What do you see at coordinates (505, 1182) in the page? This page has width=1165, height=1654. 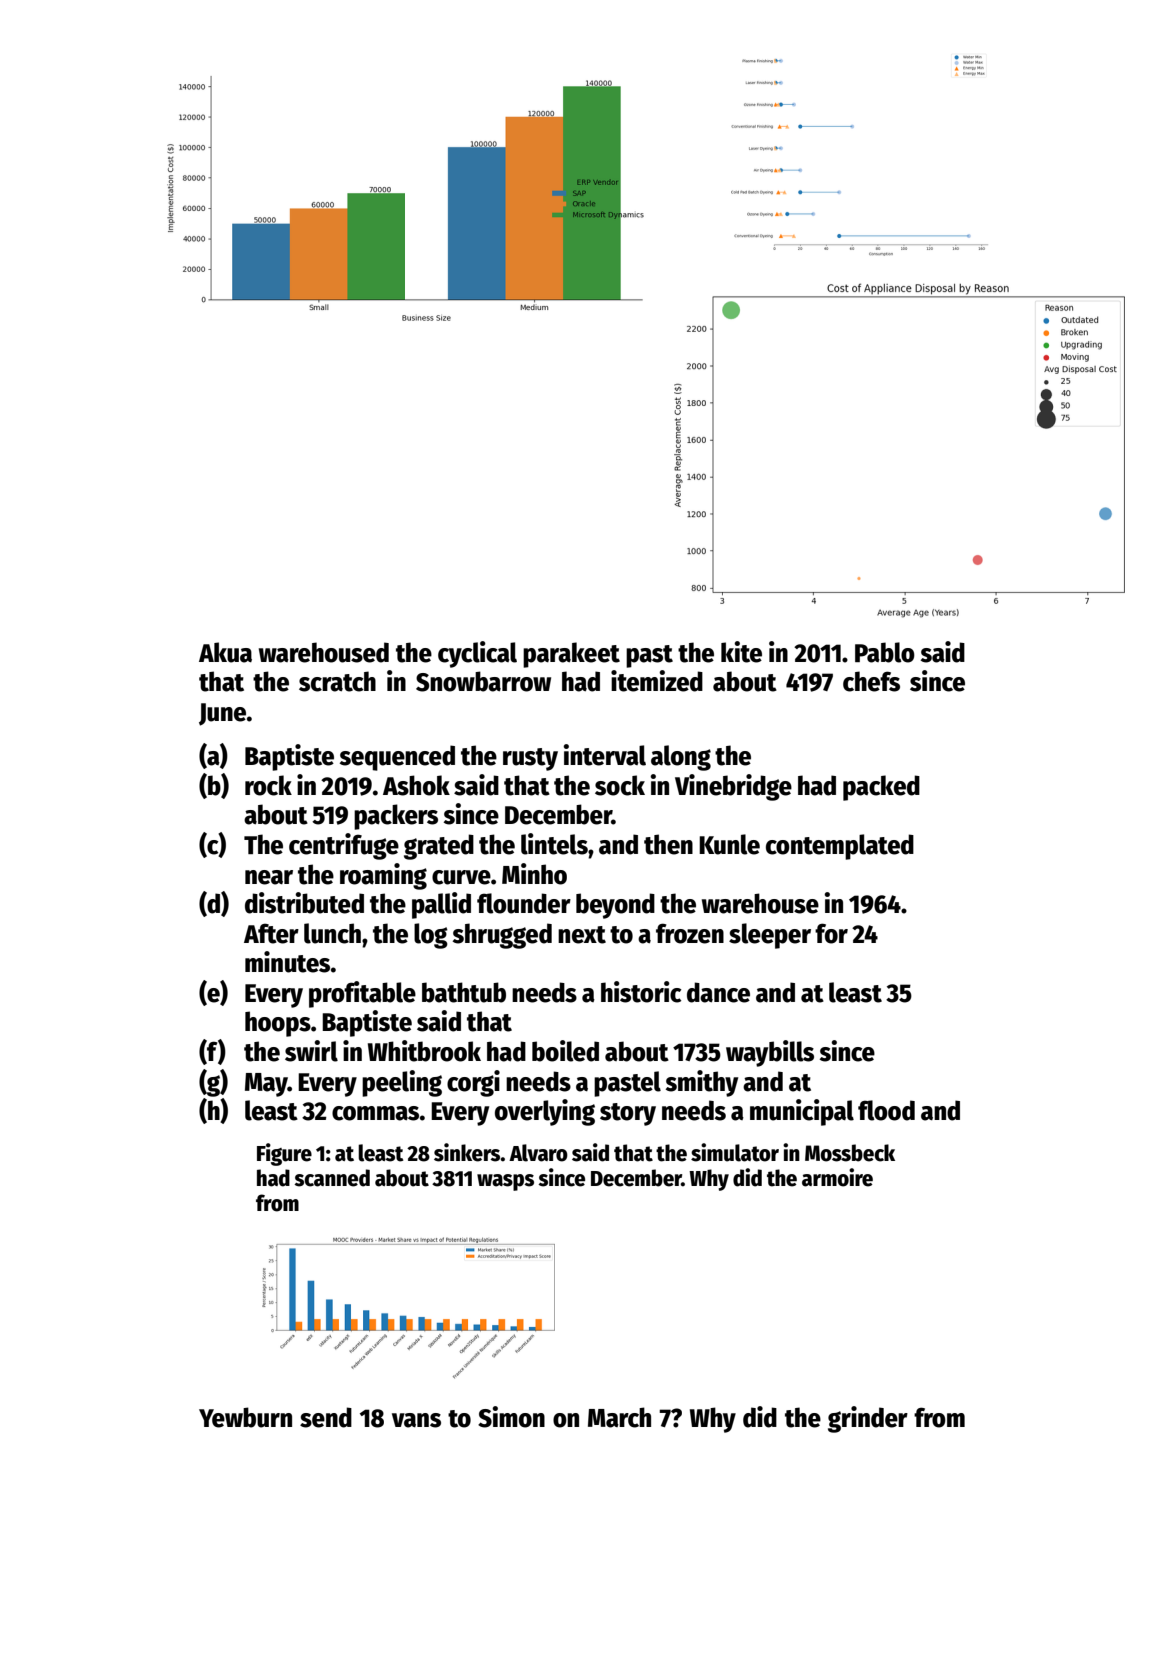 I see `wasps` at bounding box center [505, 1182].
